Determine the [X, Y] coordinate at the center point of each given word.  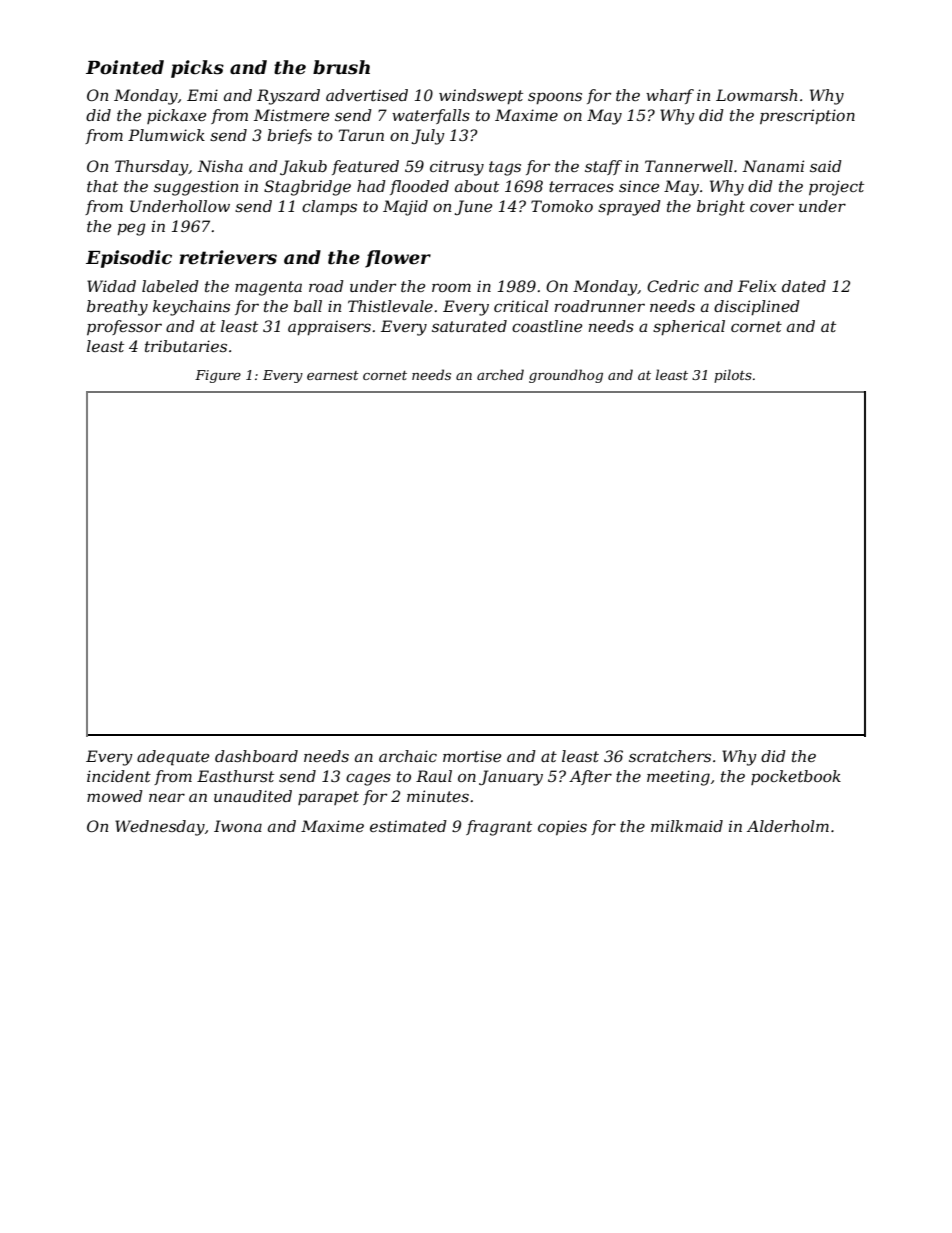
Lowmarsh [756, 95]
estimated [408, 826]
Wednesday [160, 828]
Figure [218, 376]
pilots [733, 376]
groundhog [566, 376]
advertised [367, 95]
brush [341, 67]
